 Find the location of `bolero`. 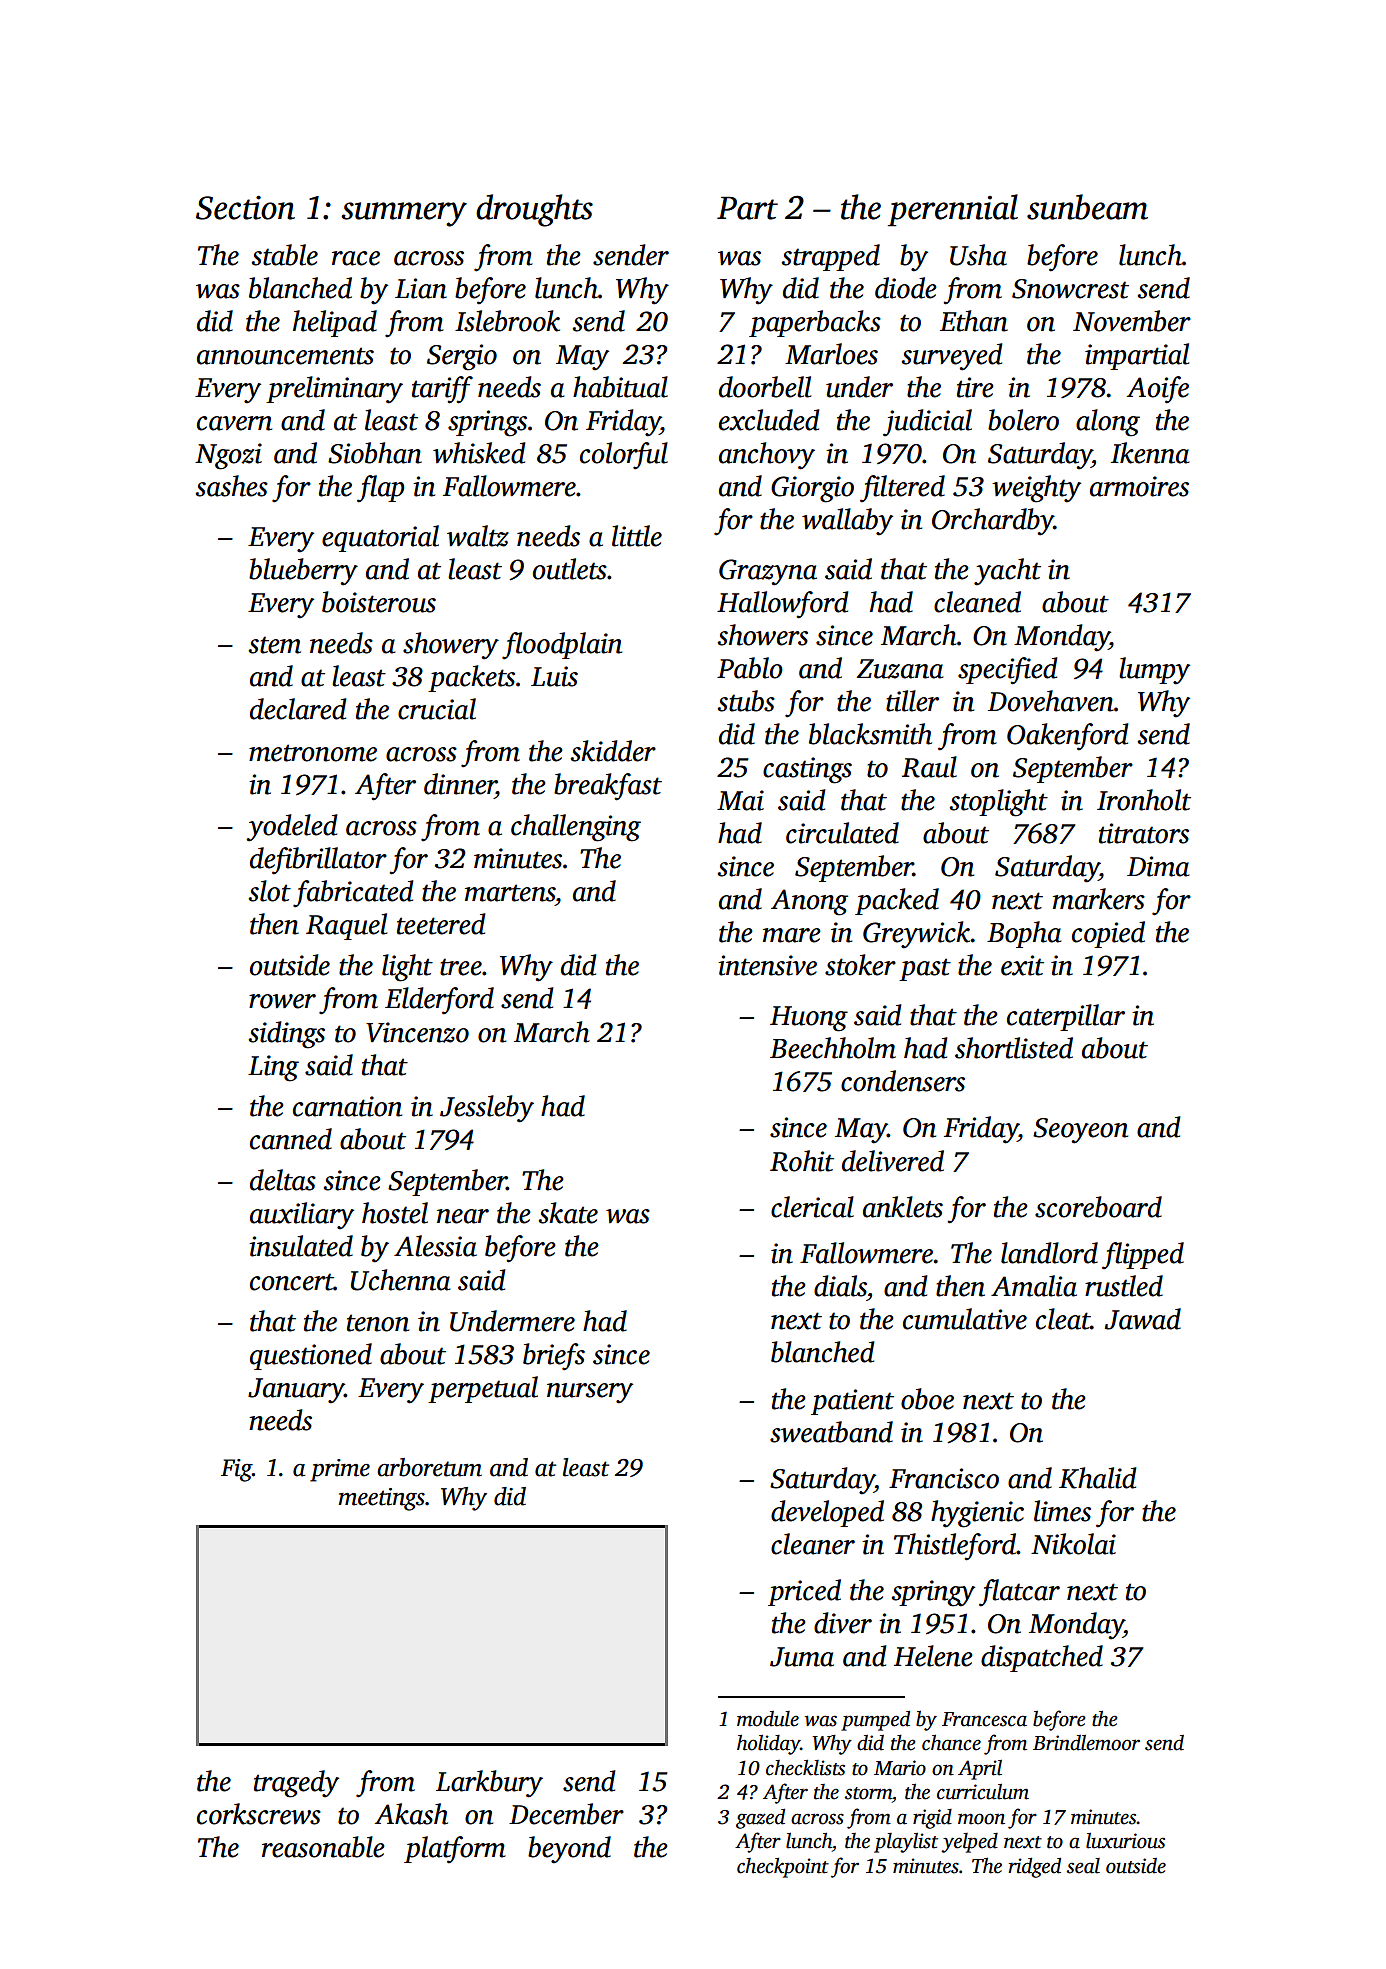

bolero is located at coordinates (1023, 420).
